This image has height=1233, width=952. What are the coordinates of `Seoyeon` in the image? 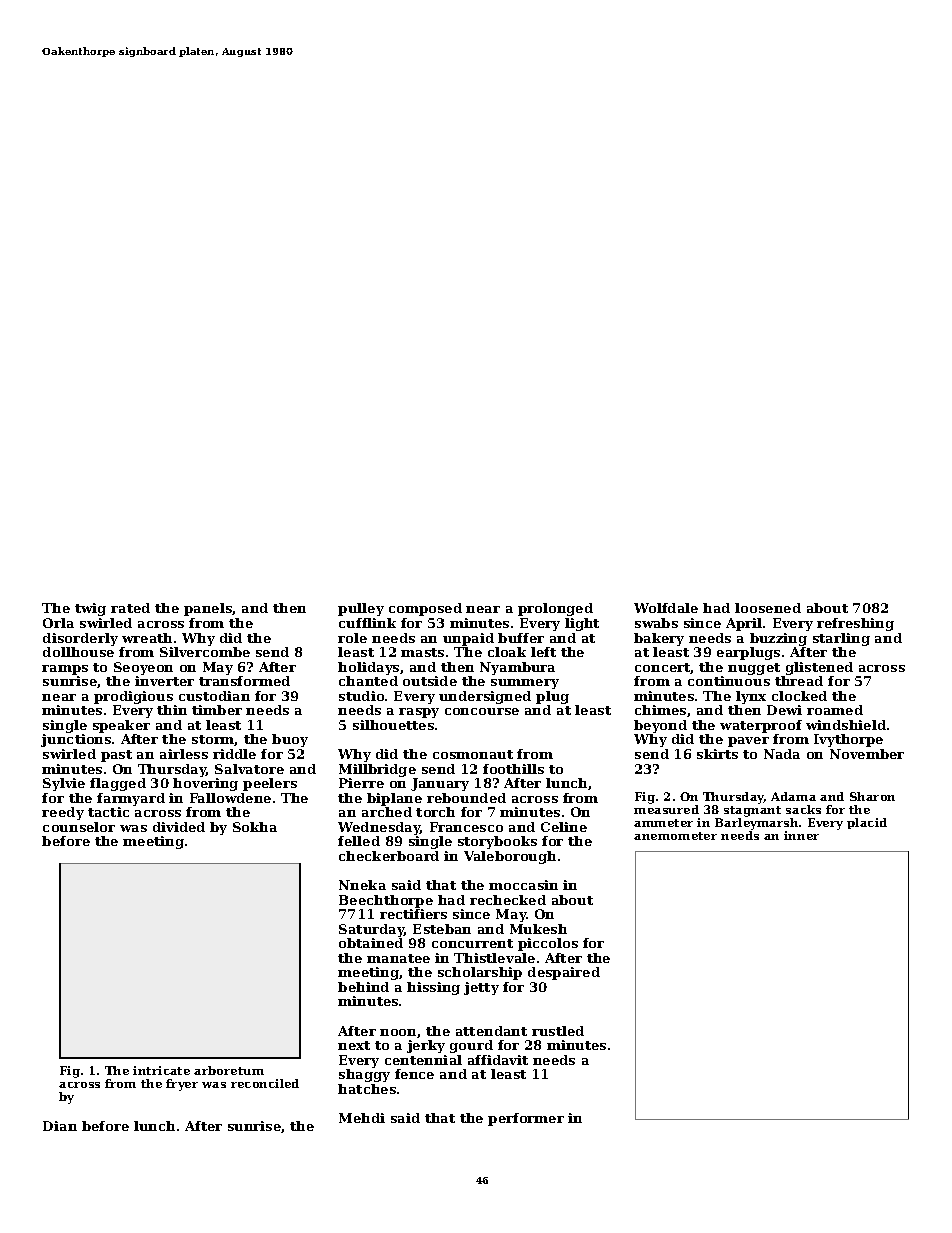 It's located at (143, 668).
